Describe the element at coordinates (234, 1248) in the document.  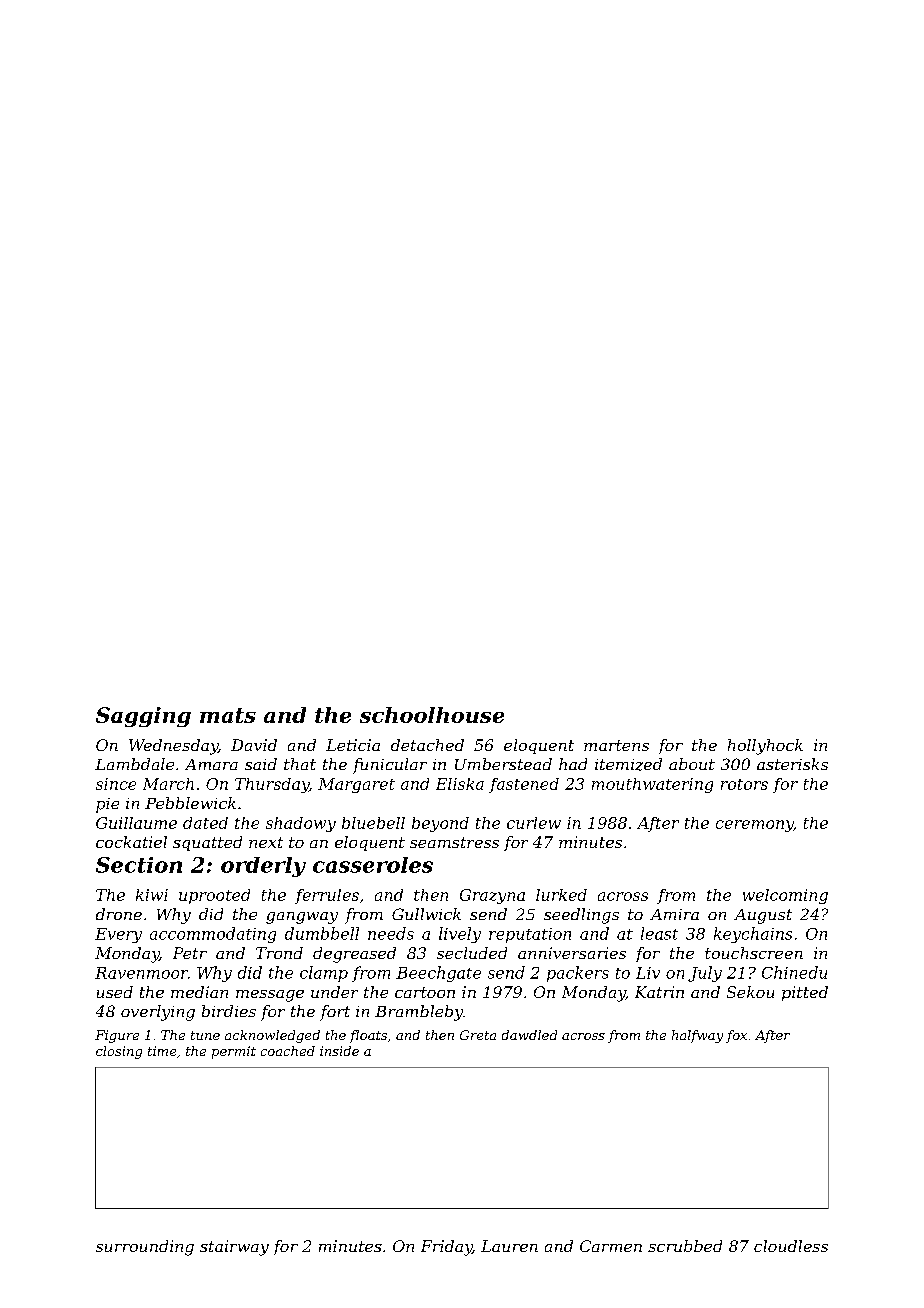
I see `stairway` at that location.
